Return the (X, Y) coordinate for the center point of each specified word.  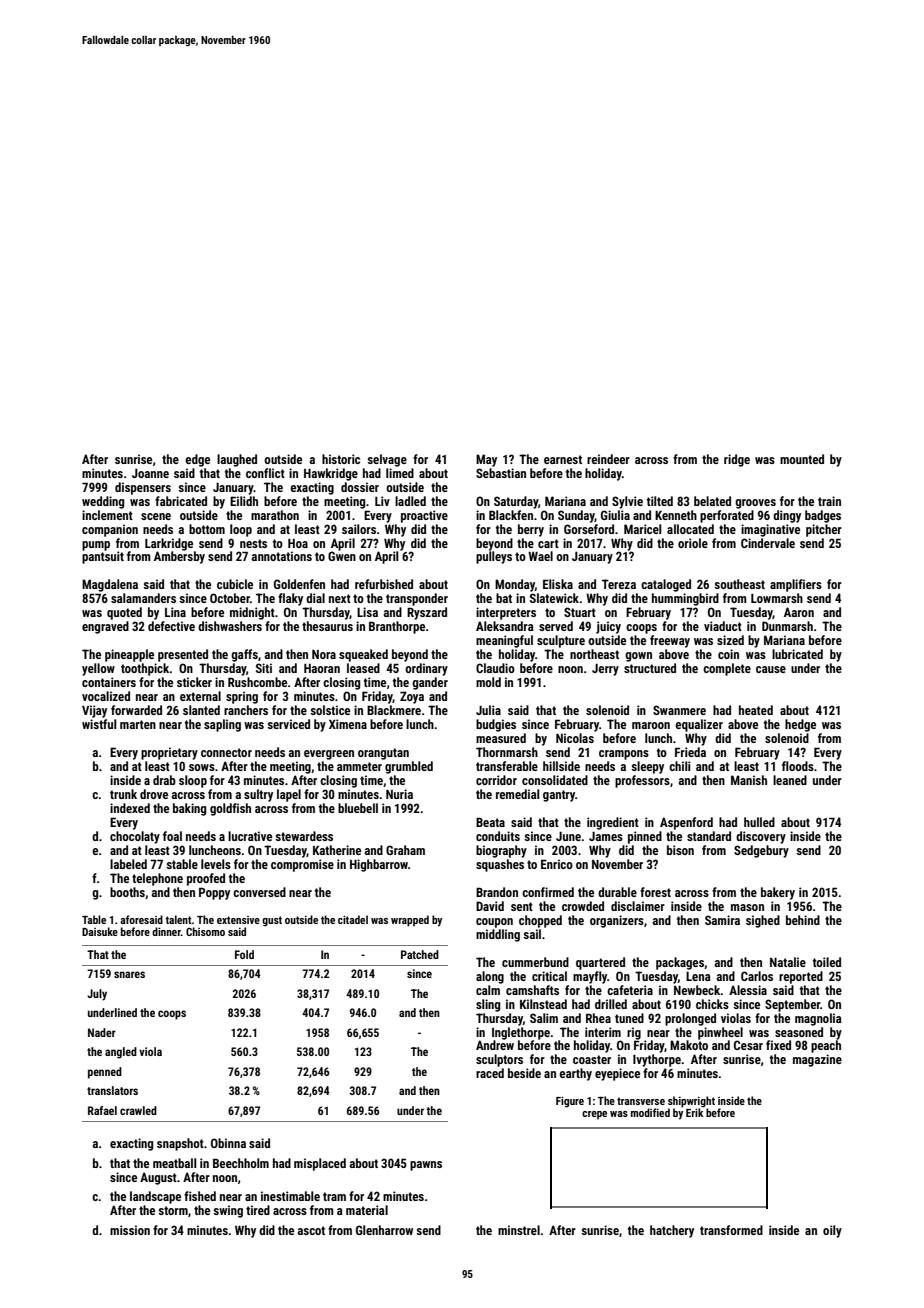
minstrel (519, 1230)
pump (96, 546)
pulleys (494, 557)
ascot (311, 1230)
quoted (124, 613)
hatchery (672, 1231)
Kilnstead (543, 1004)
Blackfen (511, 515)
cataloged (666, 585)
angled (121, 1053)
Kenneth (676, 515)
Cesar (748, 1045)
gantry (559, 796)
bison (680, 850)
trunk (123, 794)
